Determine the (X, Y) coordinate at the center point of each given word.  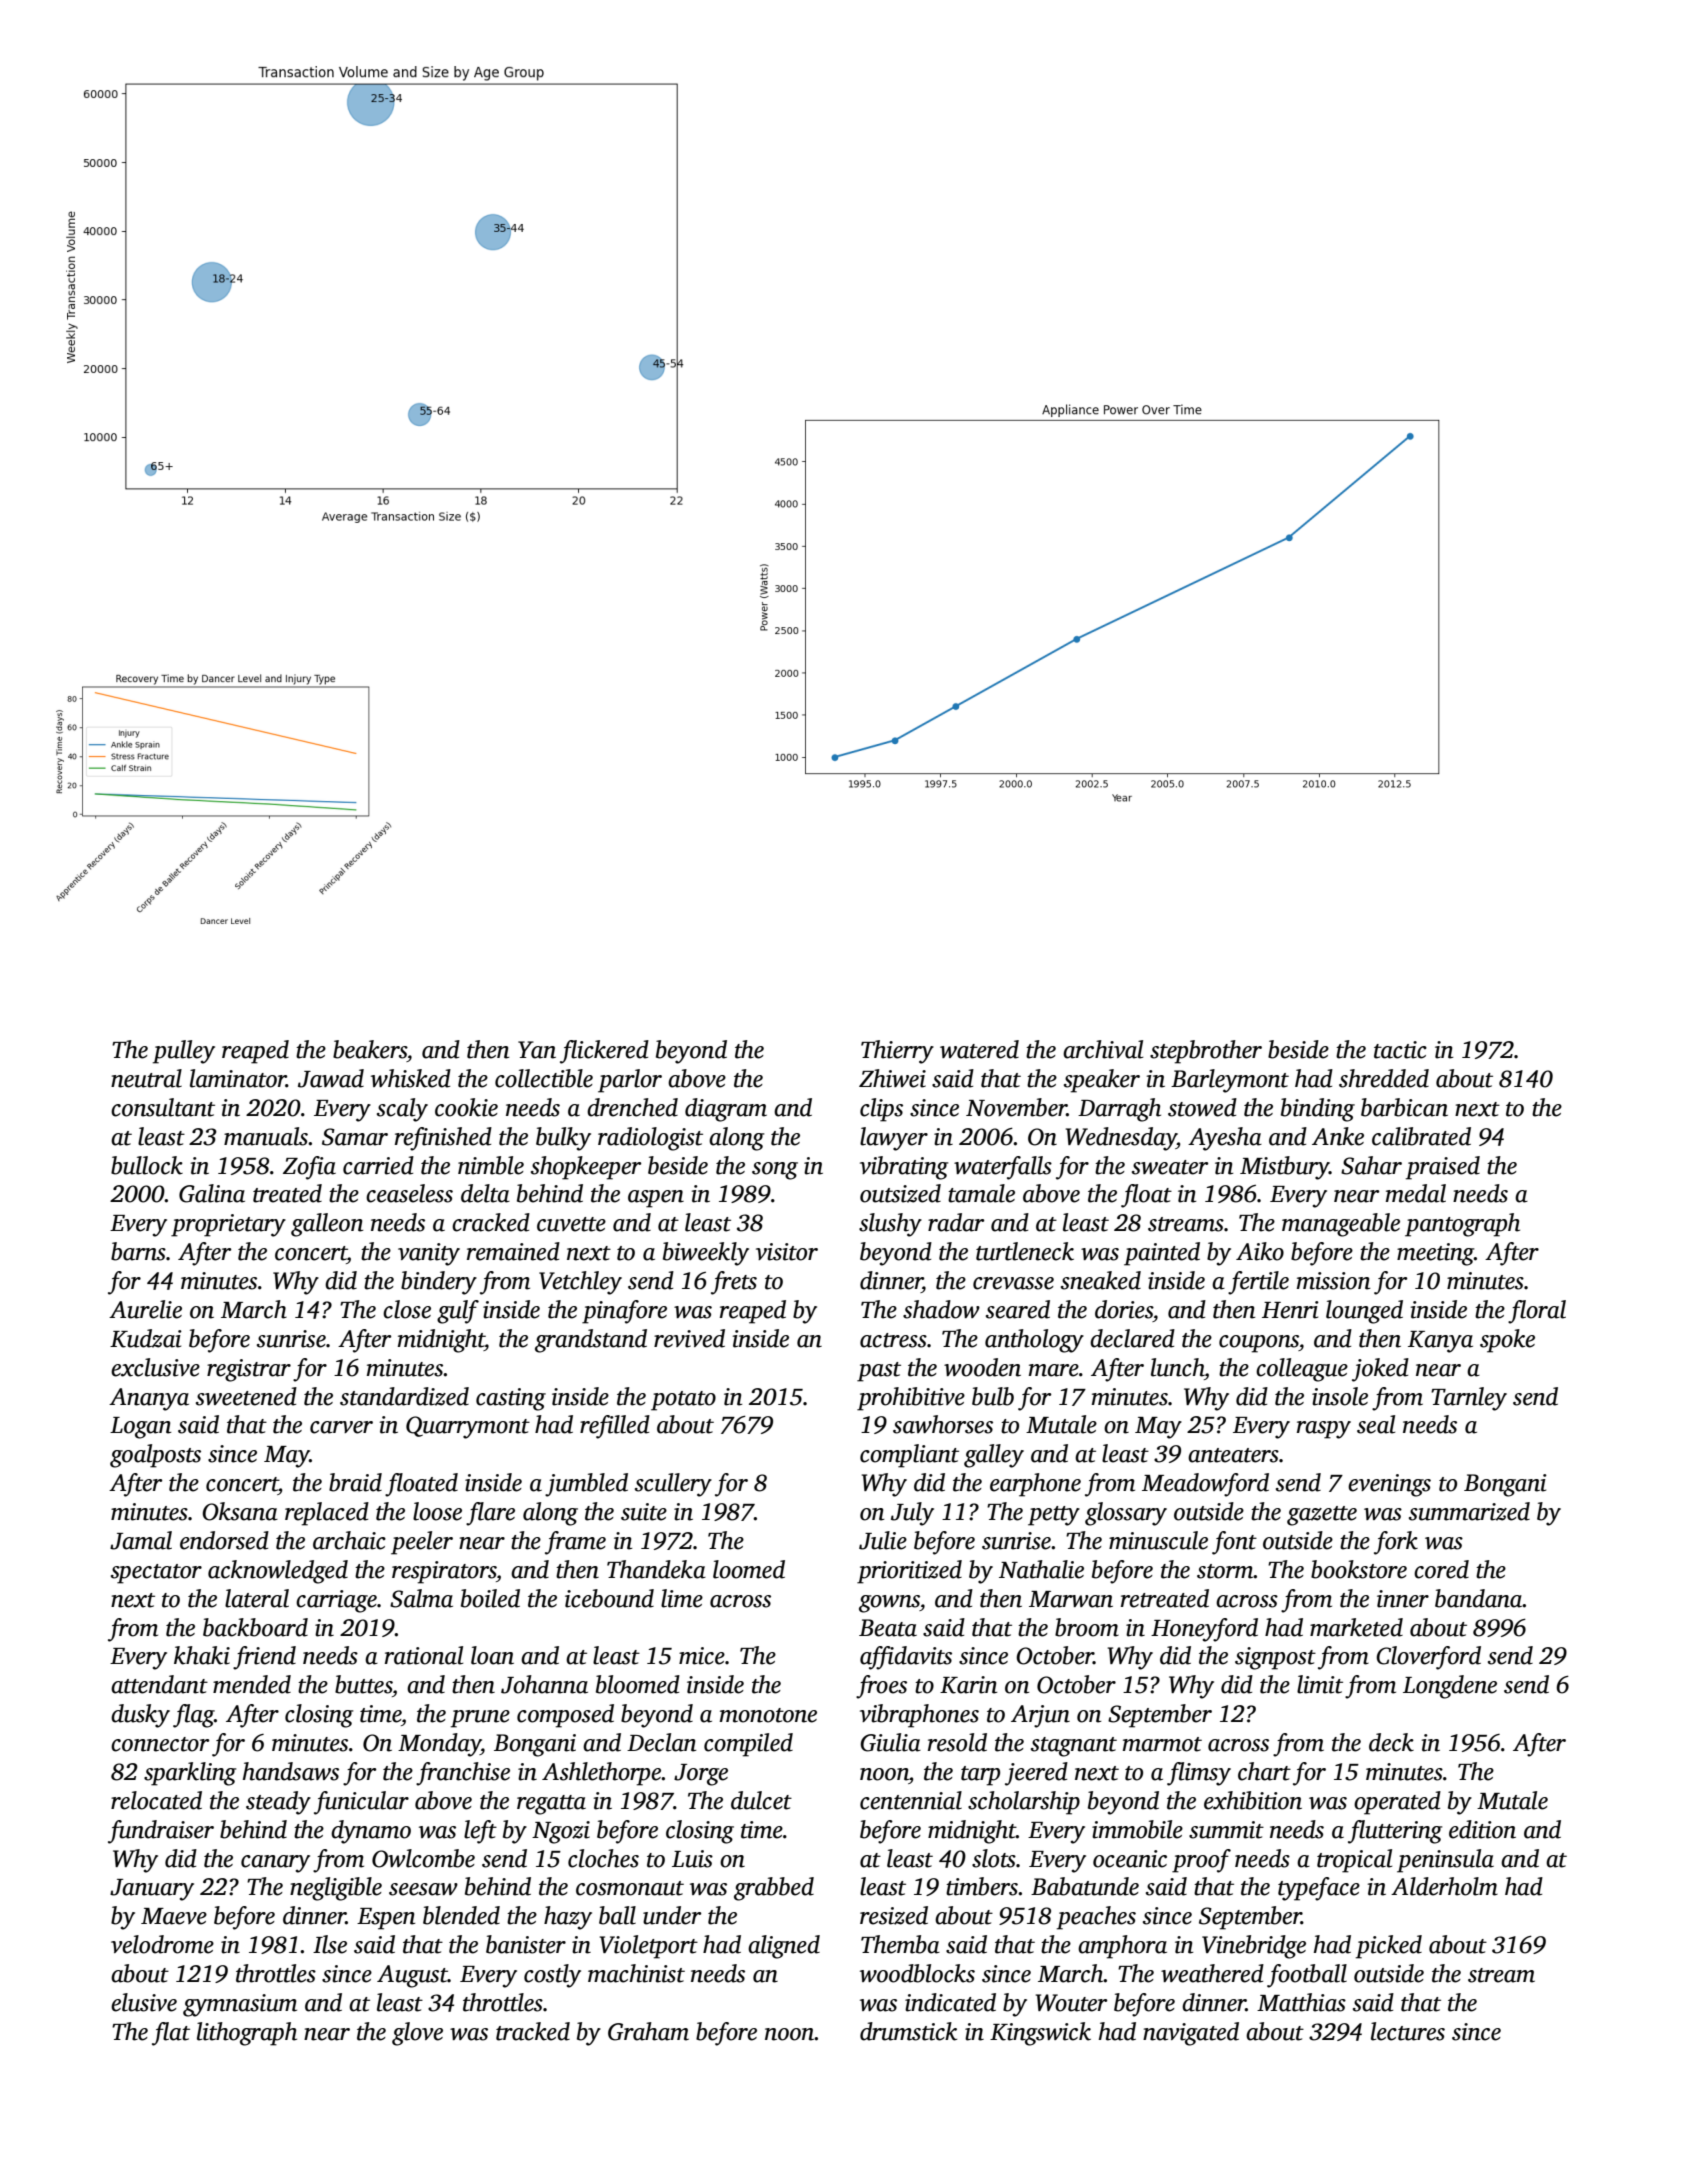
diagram (726, 1110)
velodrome (162, 1944)
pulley (184, 1052)
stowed (1202, 1107)
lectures (1408, 2031)
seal (1376, 1424)
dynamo (371, 1832)
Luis (692, 1859)
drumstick (908, 2031)
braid (355, 1482)
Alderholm (1444, 1886)
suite (644, 1512)
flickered (604, 1052)
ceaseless (409, 1193)
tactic (1400, 1050)
